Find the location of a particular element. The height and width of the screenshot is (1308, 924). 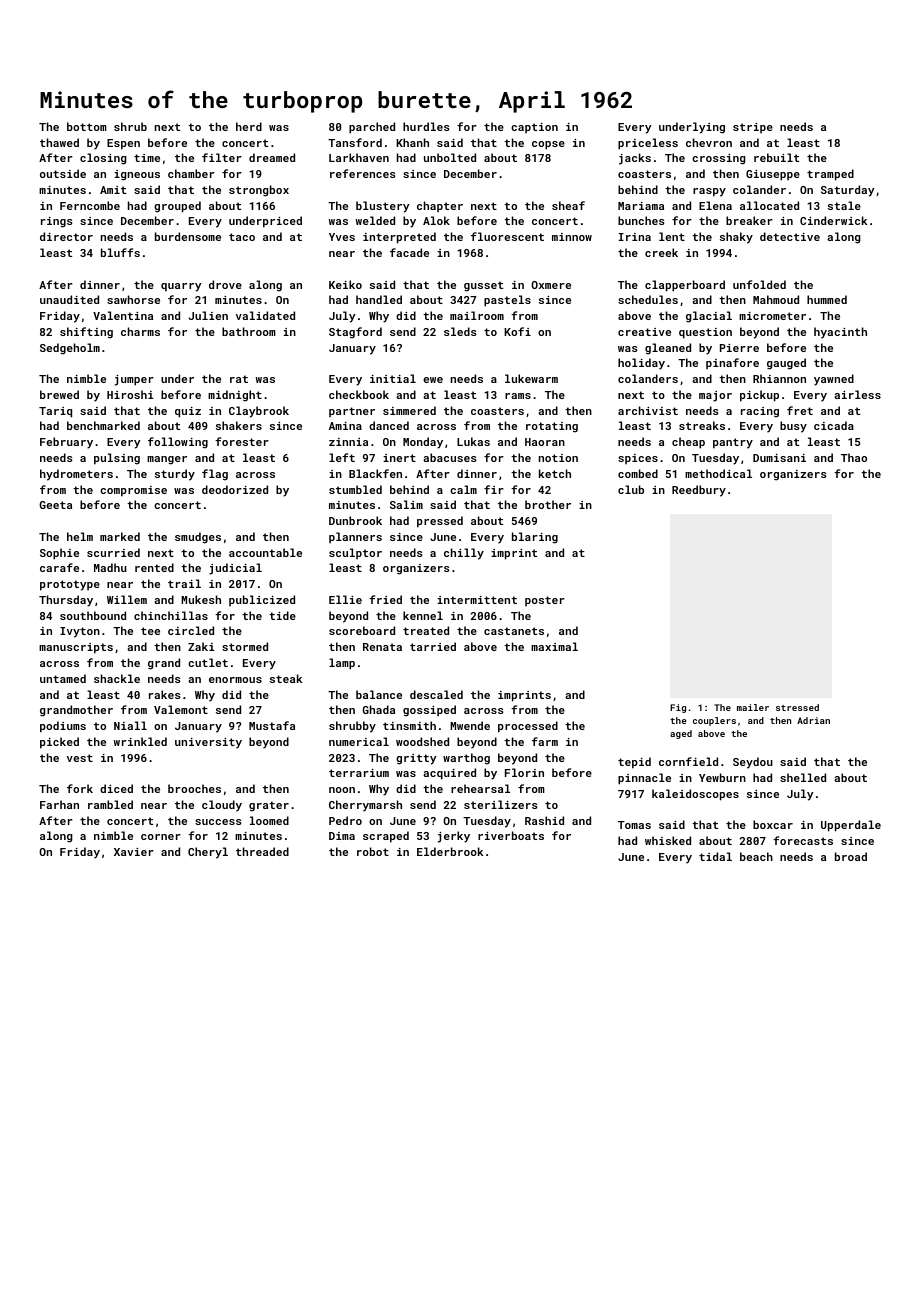

Cheryl is located at coordinates (208, 853).
